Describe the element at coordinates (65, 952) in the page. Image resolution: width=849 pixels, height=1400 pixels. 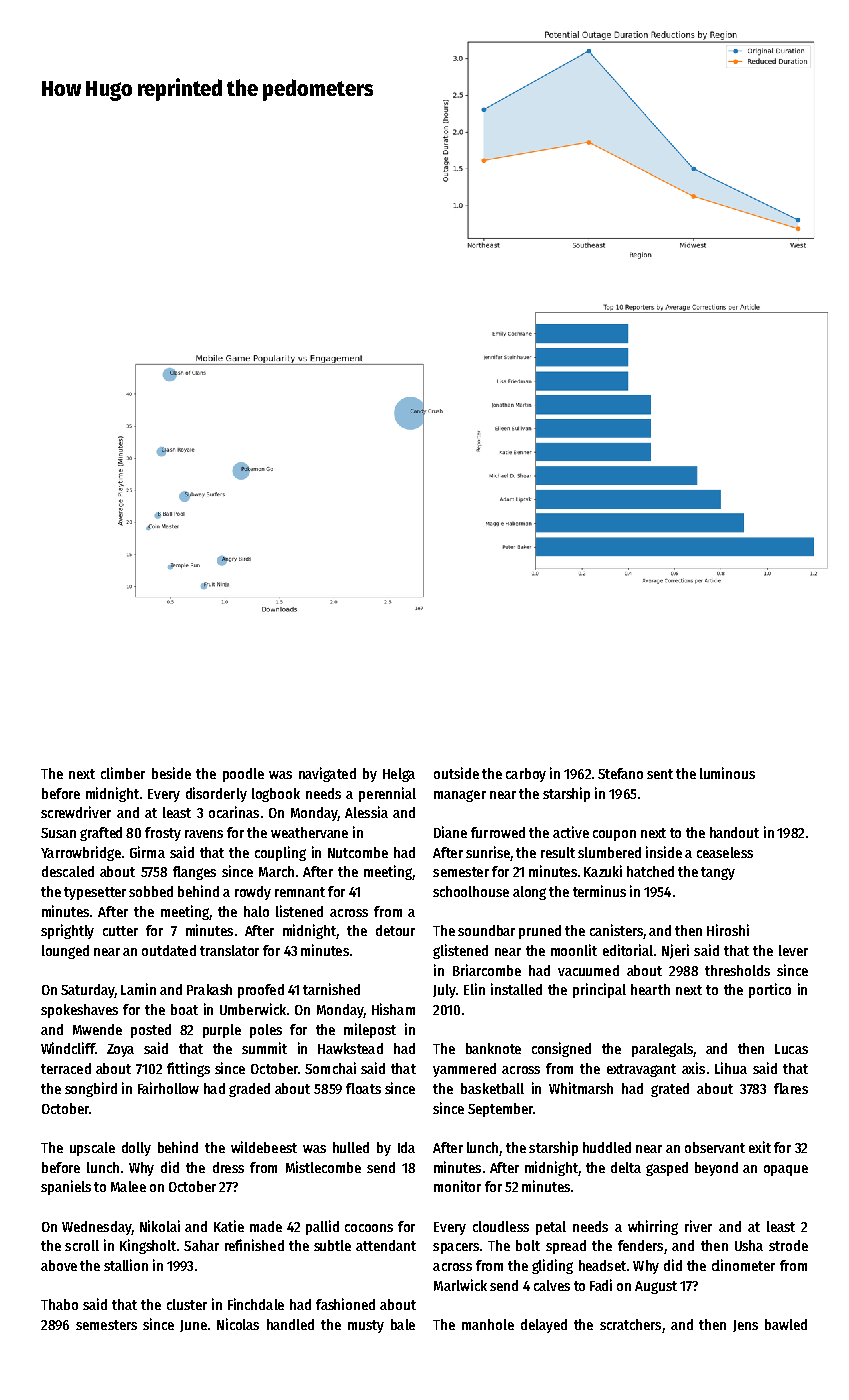
I see `lounged` at that location.
